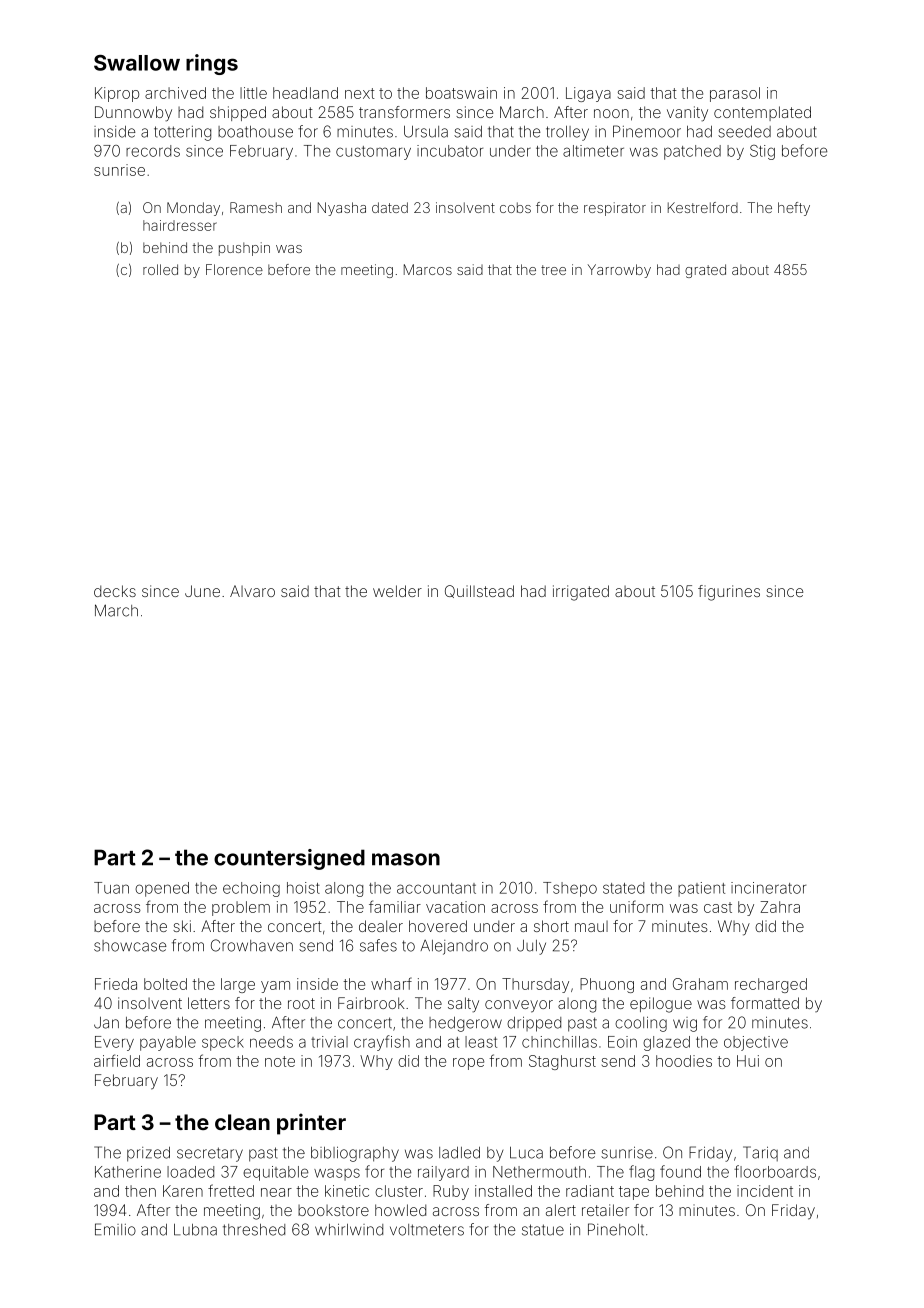 The width and height of the screenshot is (924, 1308). Describe the element at coordinates (700, 984) in the screenshot. I see `Graham` at that location.
